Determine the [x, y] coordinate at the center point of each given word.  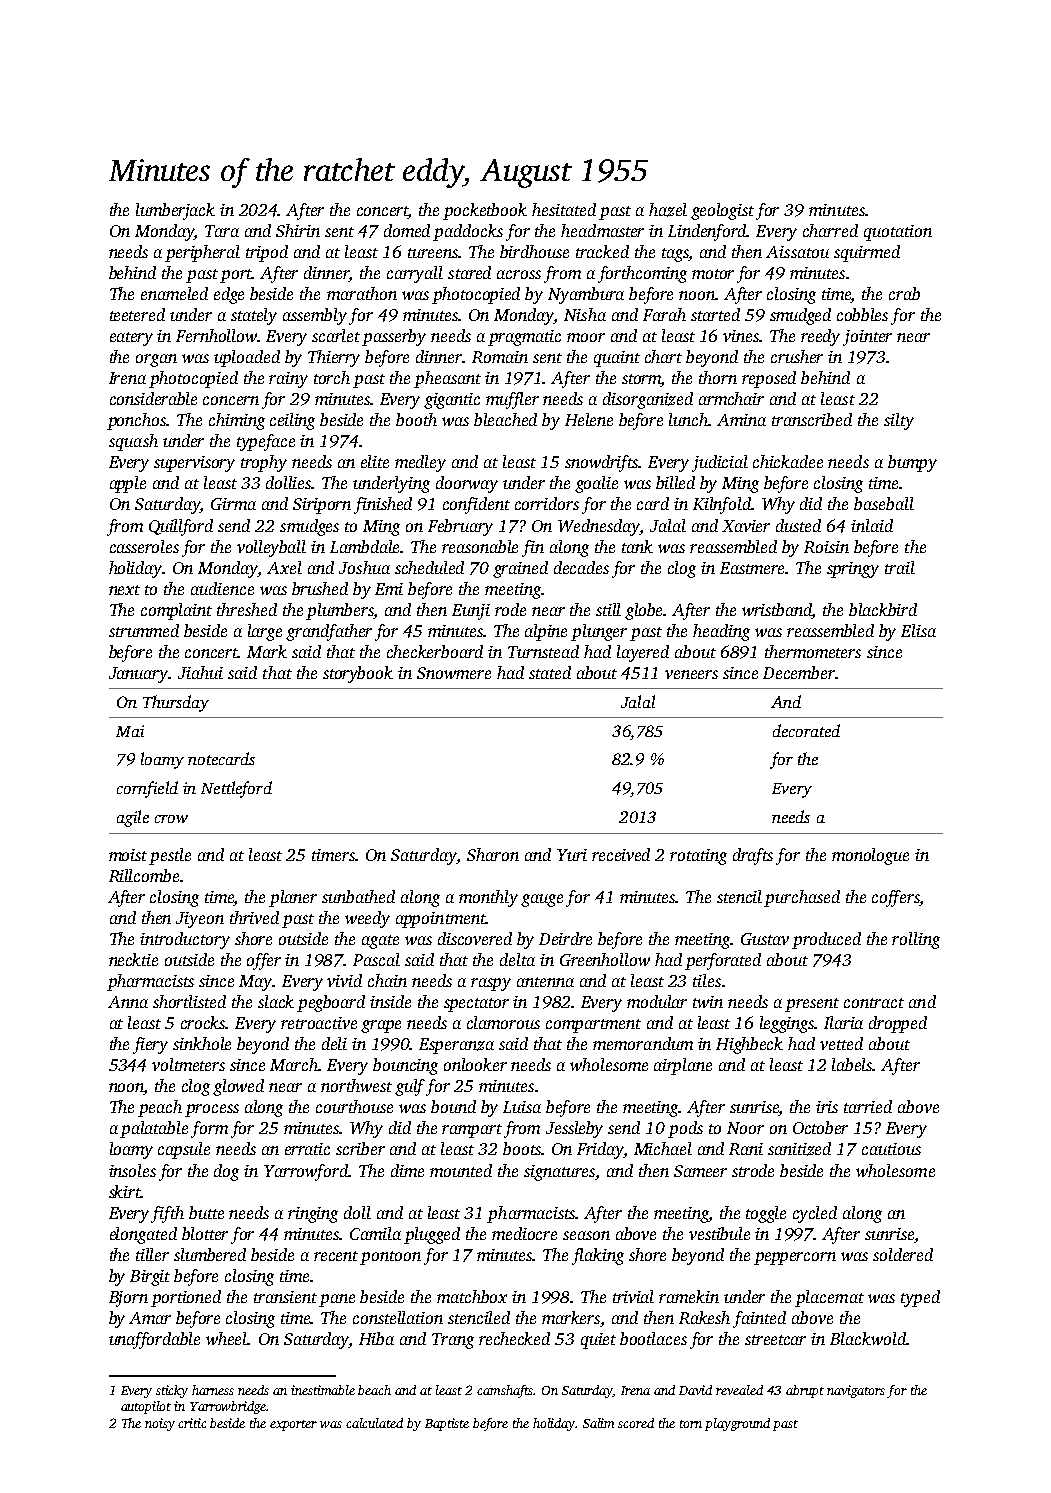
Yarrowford [306, 1172]
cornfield [147, 789]
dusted [798, 525]
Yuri [572, 855]
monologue [870, 856]
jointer [867, 338]
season [586, 1235]
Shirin [298, 230]
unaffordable [154, 1340]
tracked [602, 251]
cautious [891, 1149]
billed [675, 482]
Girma [233, 504]
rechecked [514, 1338]
